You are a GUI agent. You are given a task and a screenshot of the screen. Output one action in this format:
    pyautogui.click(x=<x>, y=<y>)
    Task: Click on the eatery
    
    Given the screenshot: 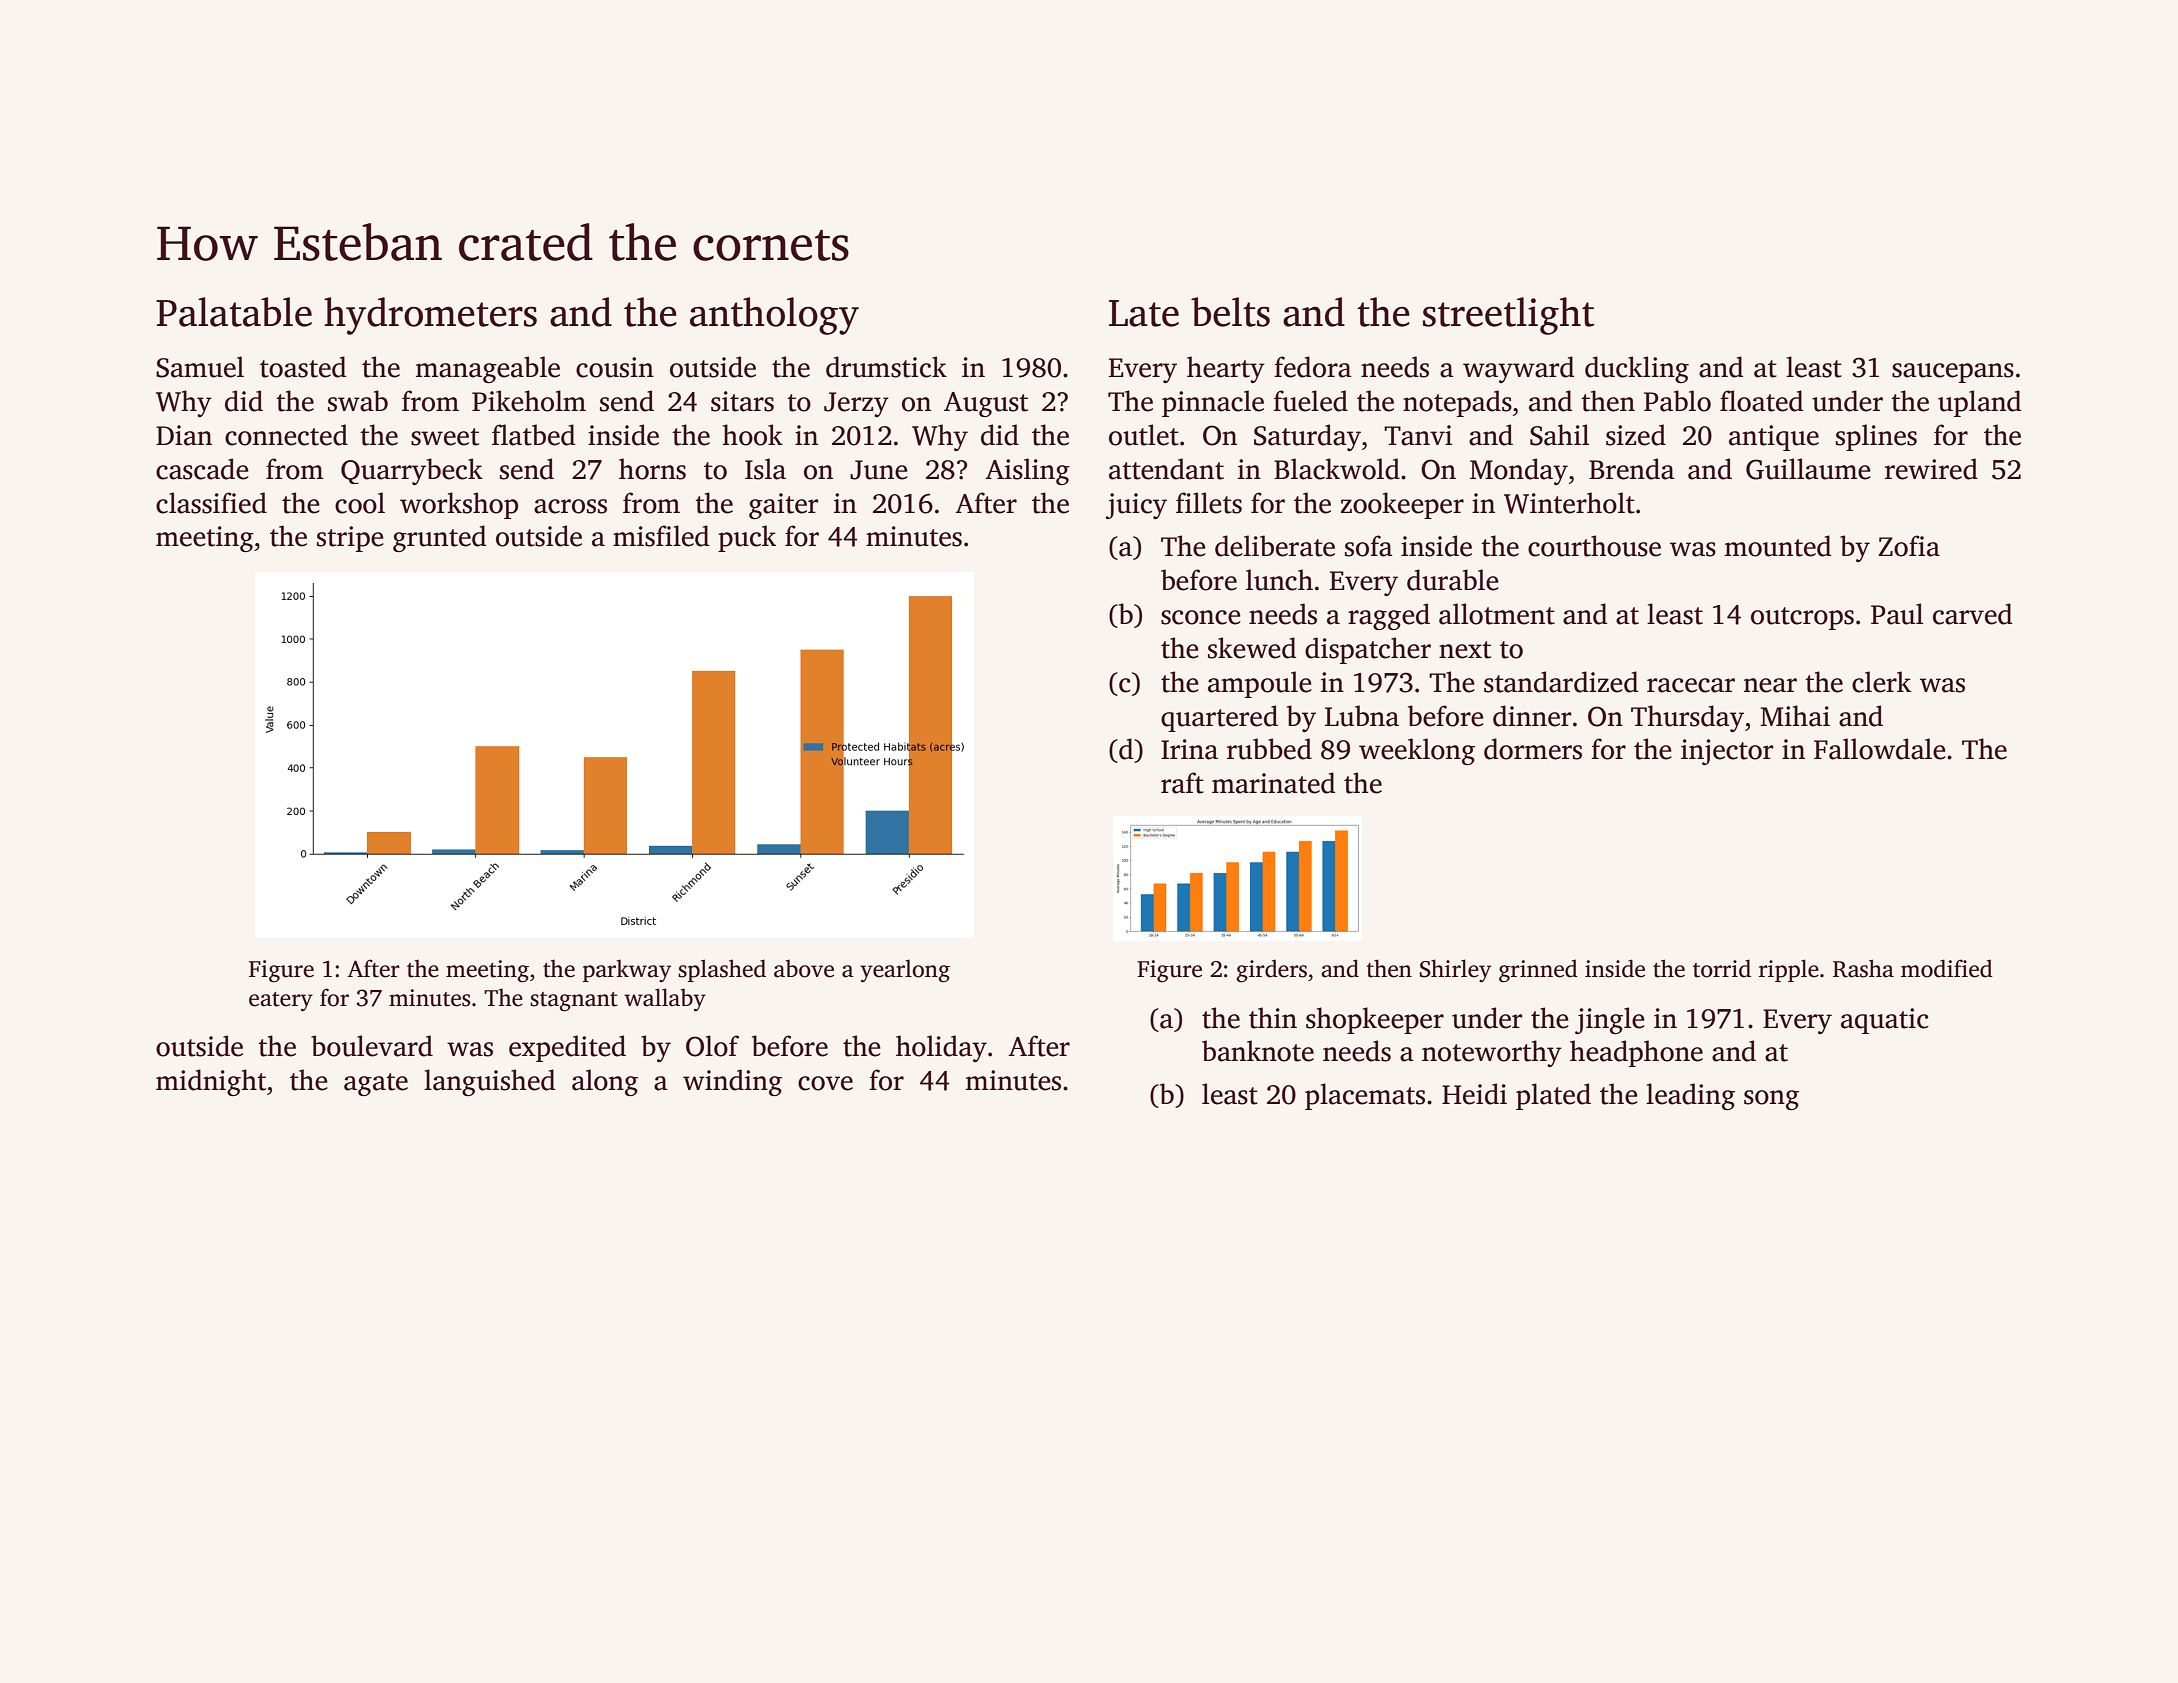 What is the action you would take?
    pyautogui.click(x=281, y=1002)
